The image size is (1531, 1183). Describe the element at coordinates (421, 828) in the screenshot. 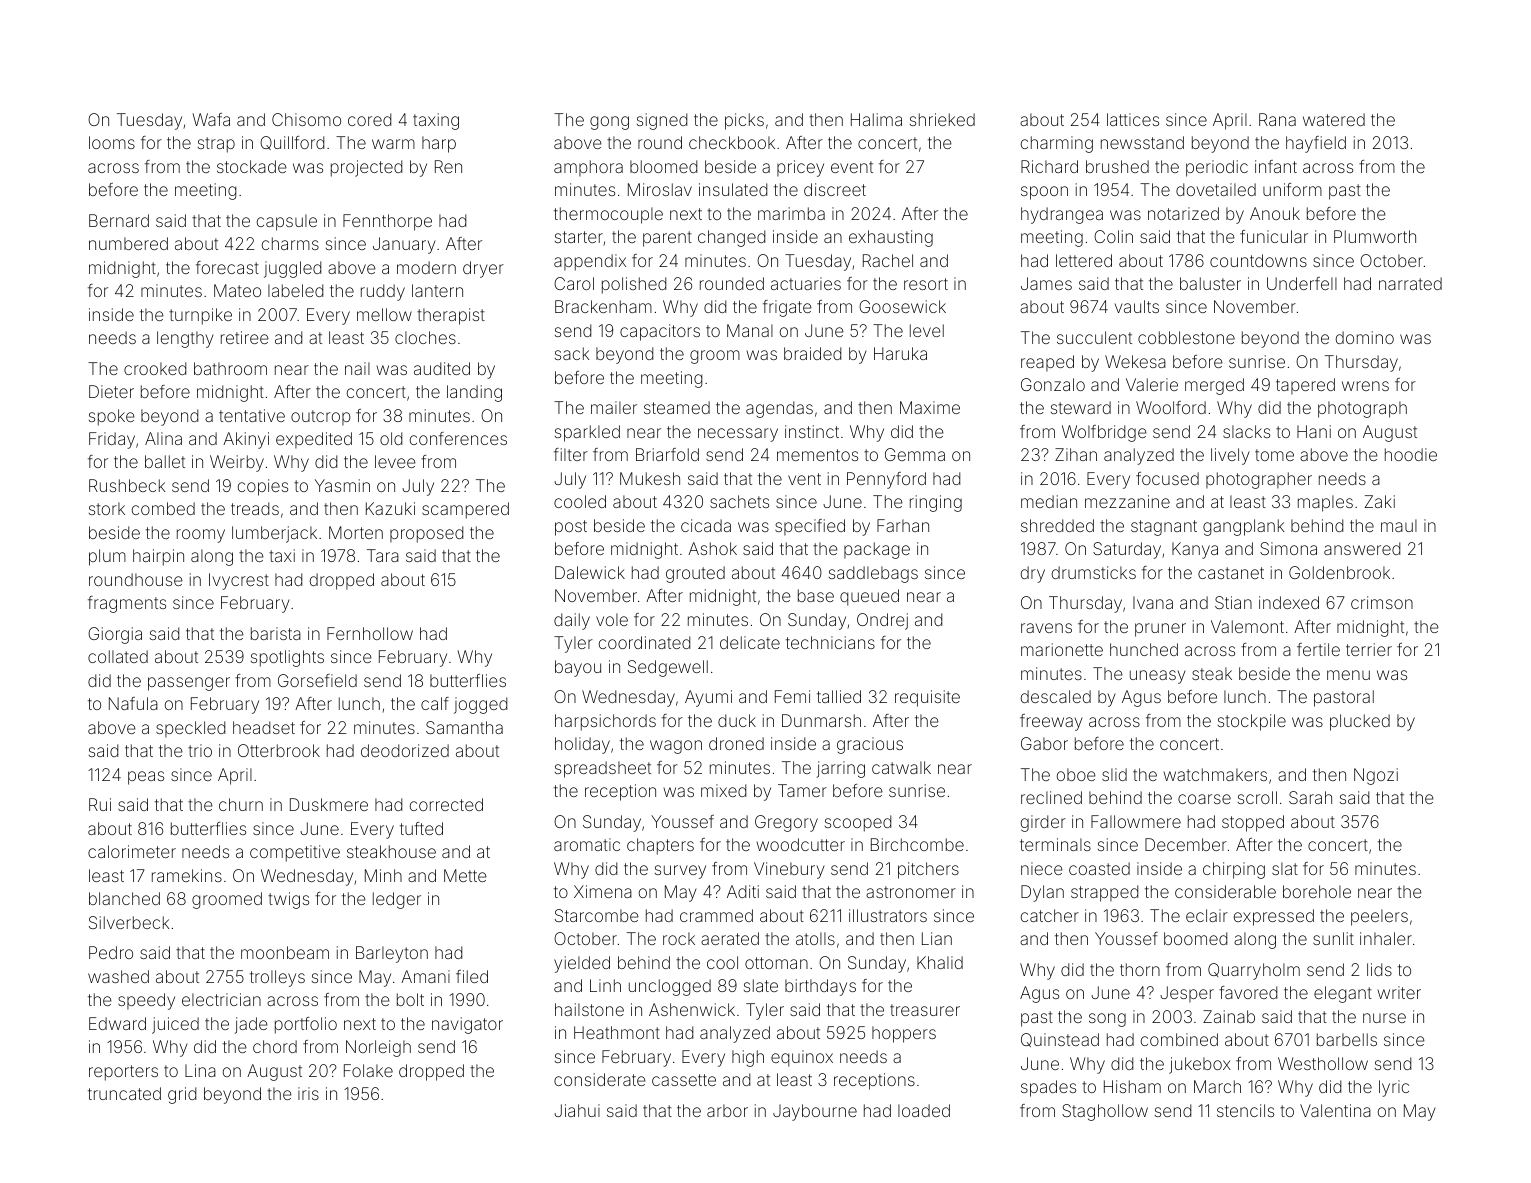

I see `tufted` at that location.
